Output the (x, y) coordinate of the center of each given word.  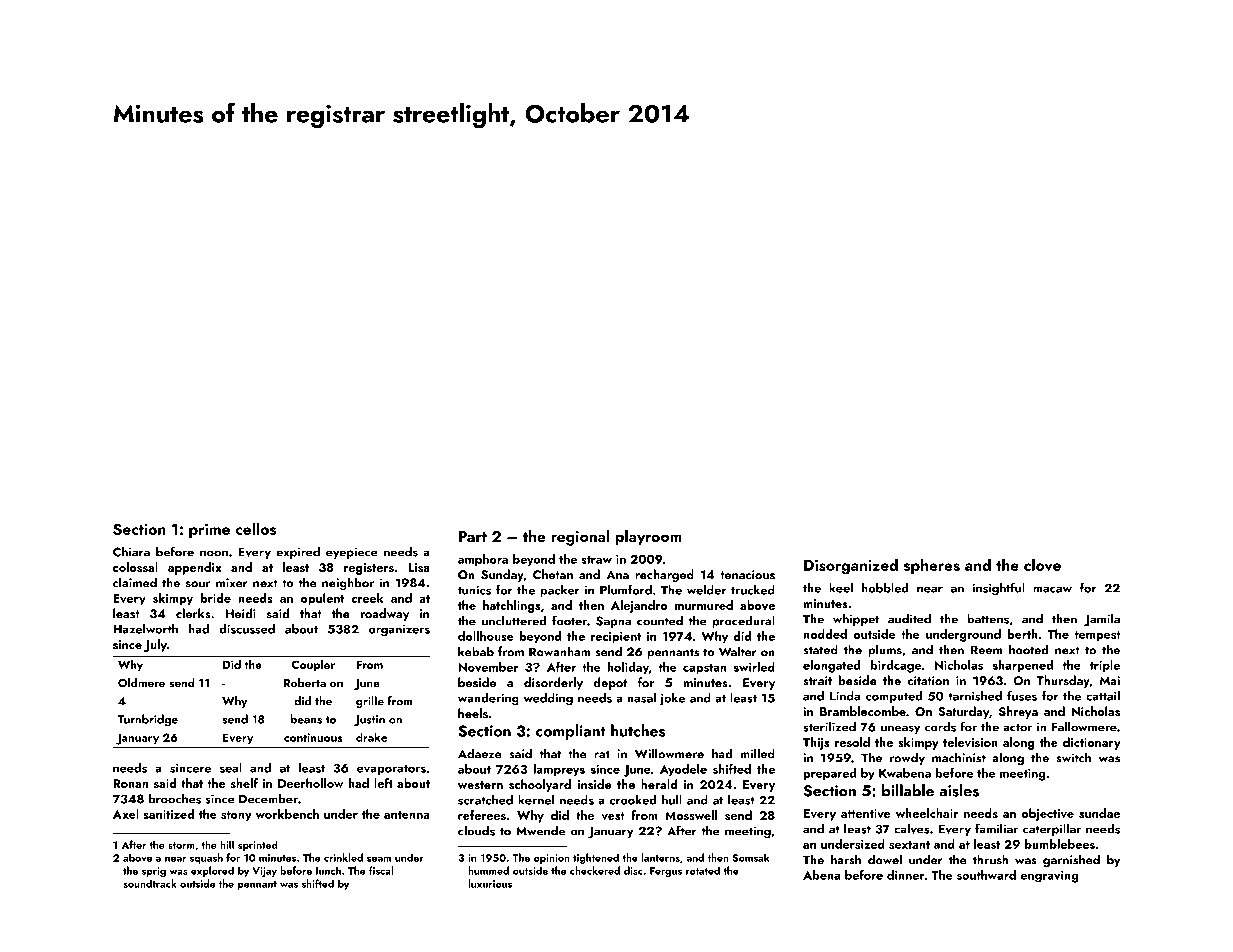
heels (473, 713)
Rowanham (560, 651)
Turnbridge (148, 720)
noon (214, 553)
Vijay (264, 872)
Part (473, 536)
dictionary (1092, 743)
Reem (986, 650)
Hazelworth (145, 629)
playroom (649, 538)
